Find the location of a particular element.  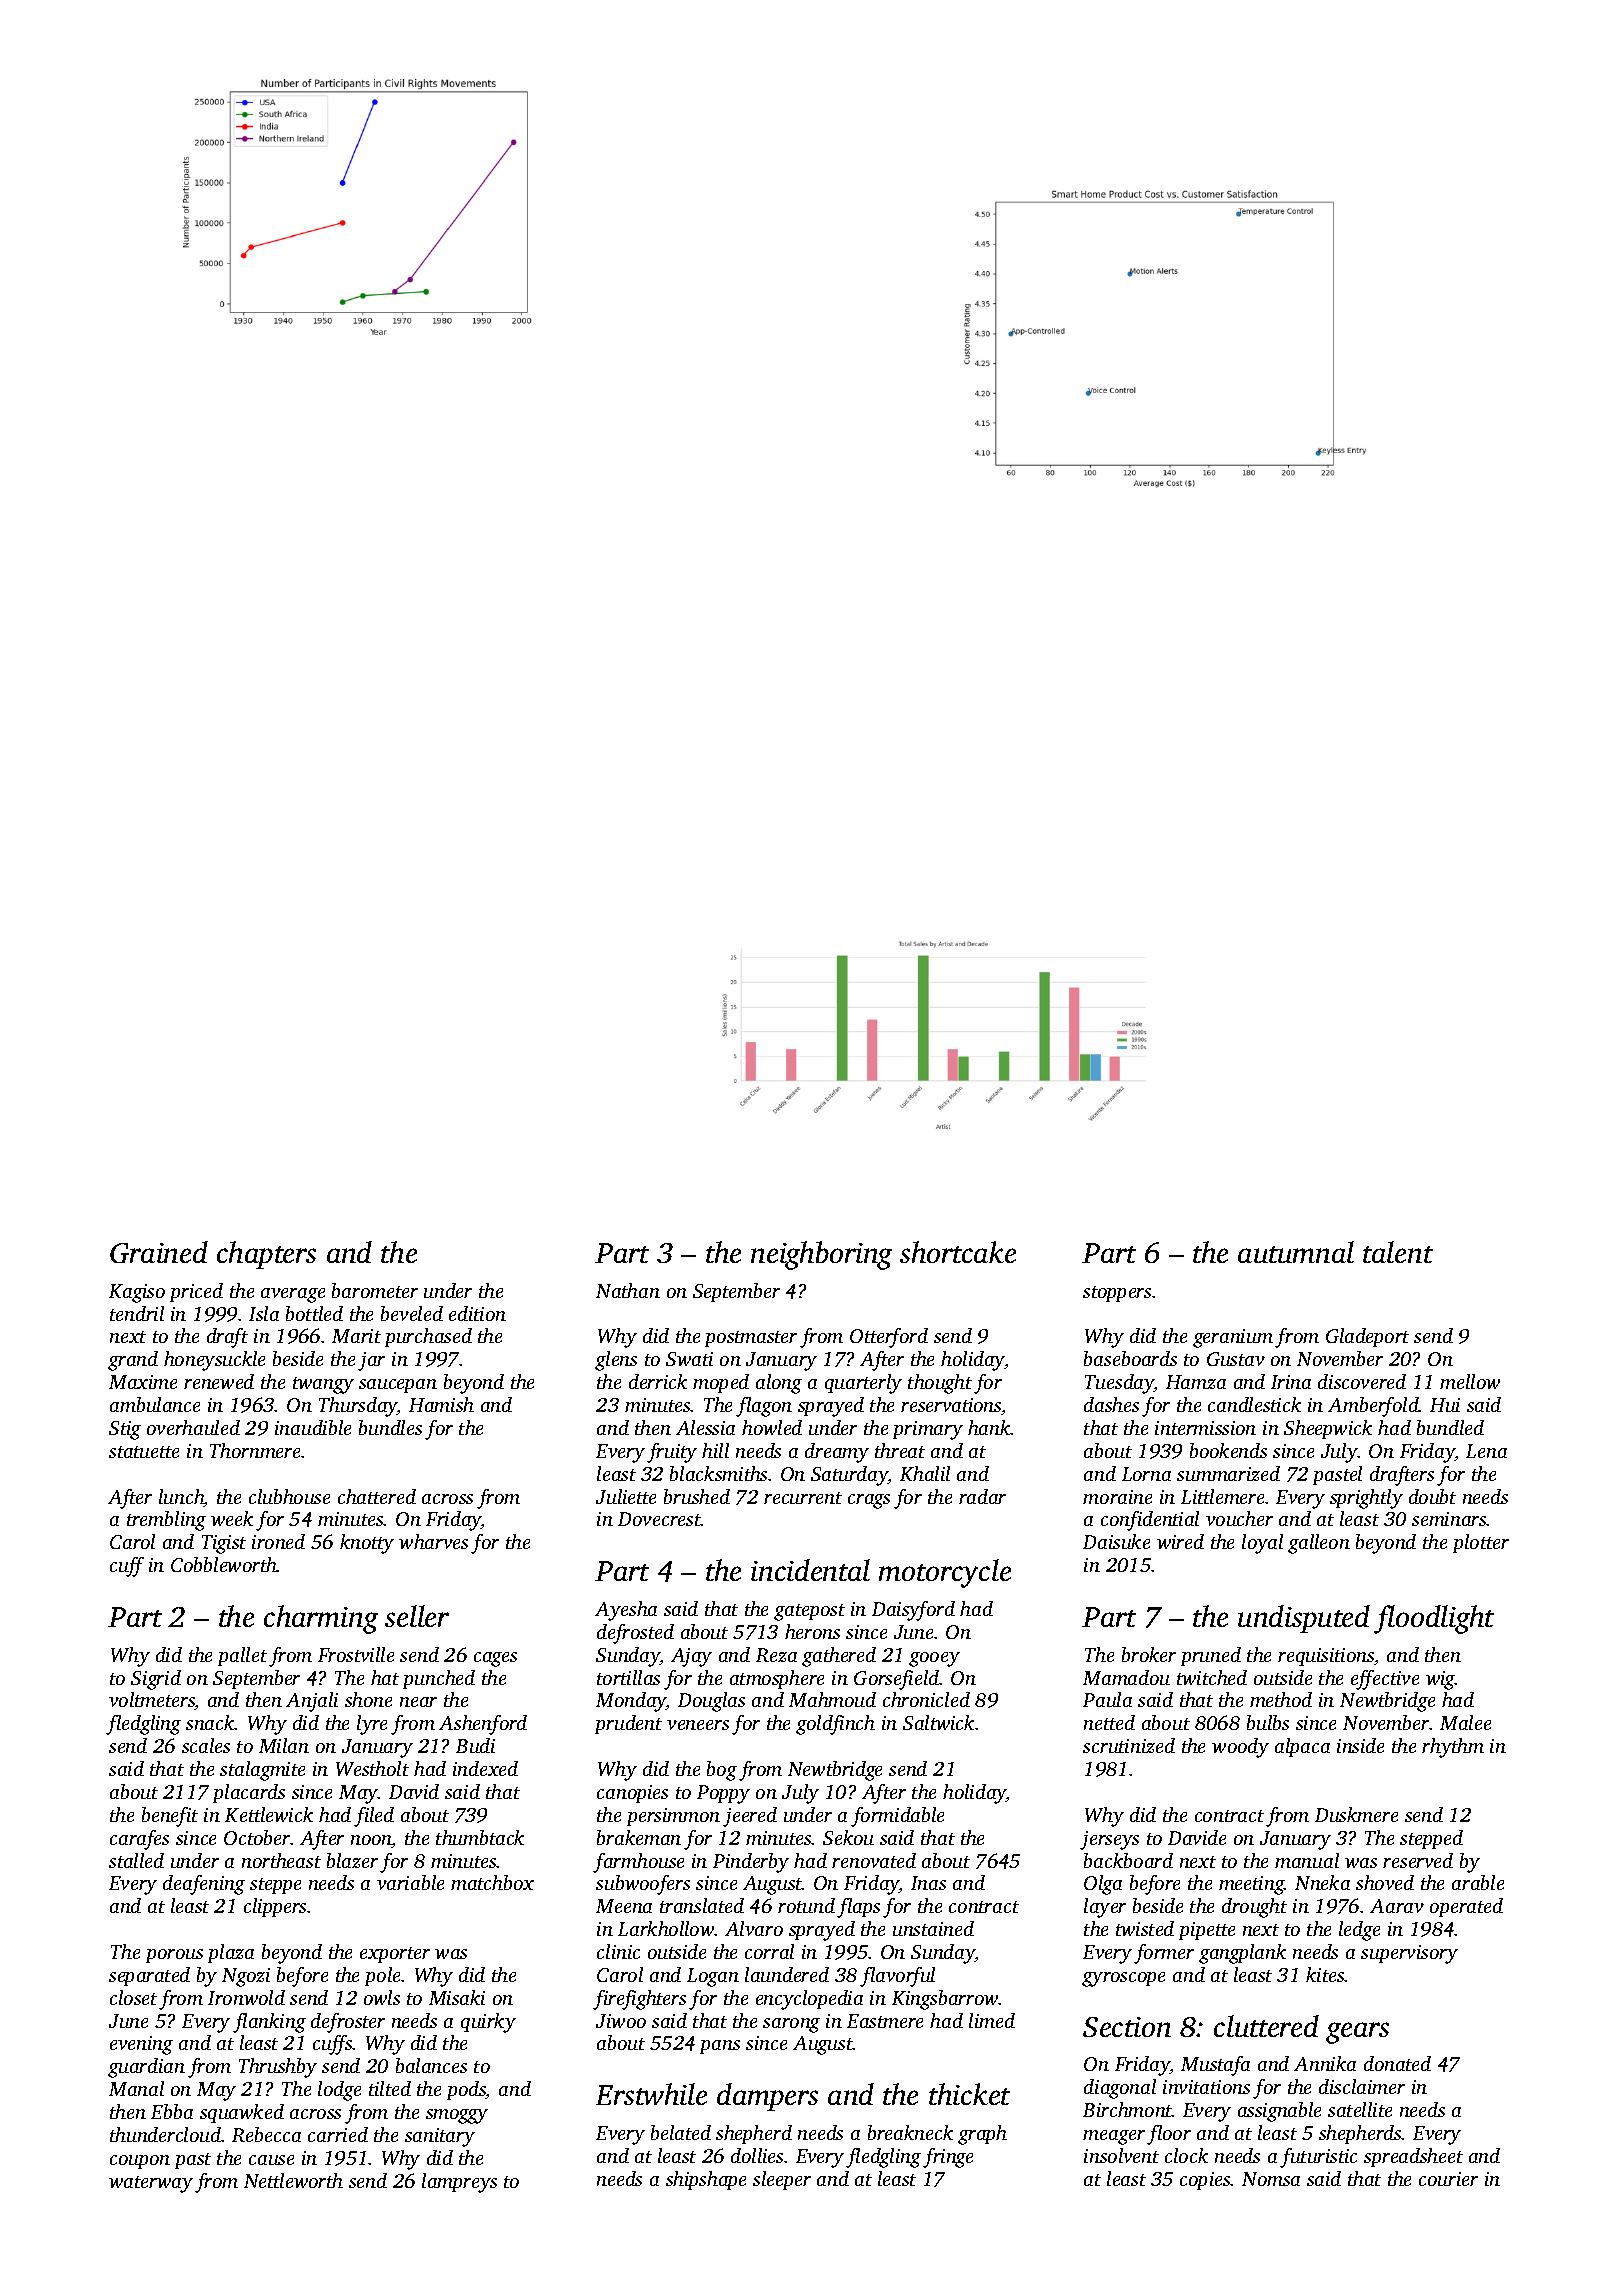

courier is located at coordinates (1448, 2179).
